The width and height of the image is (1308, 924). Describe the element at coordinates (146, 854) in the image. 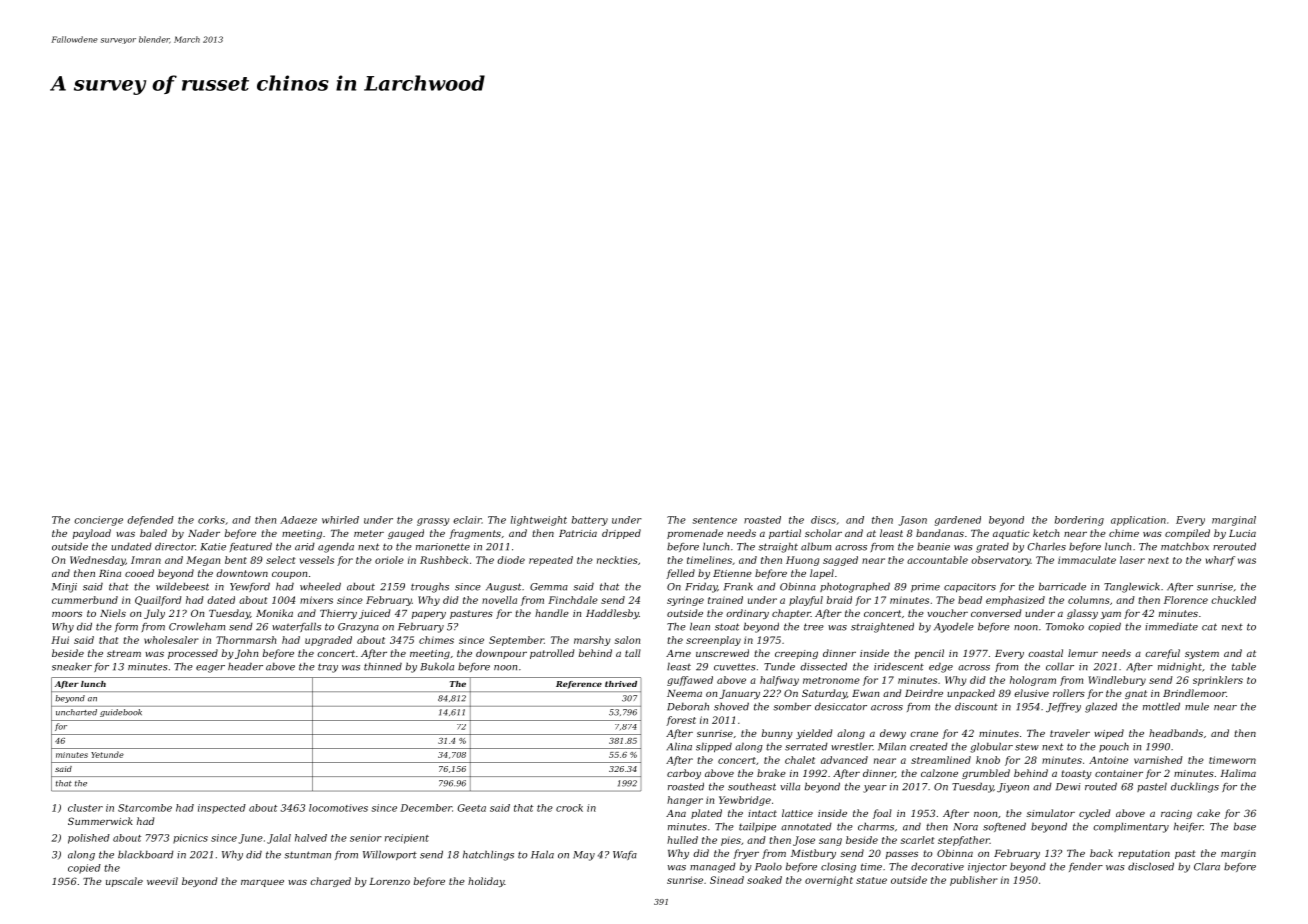

I see `blackboard` at that location.
